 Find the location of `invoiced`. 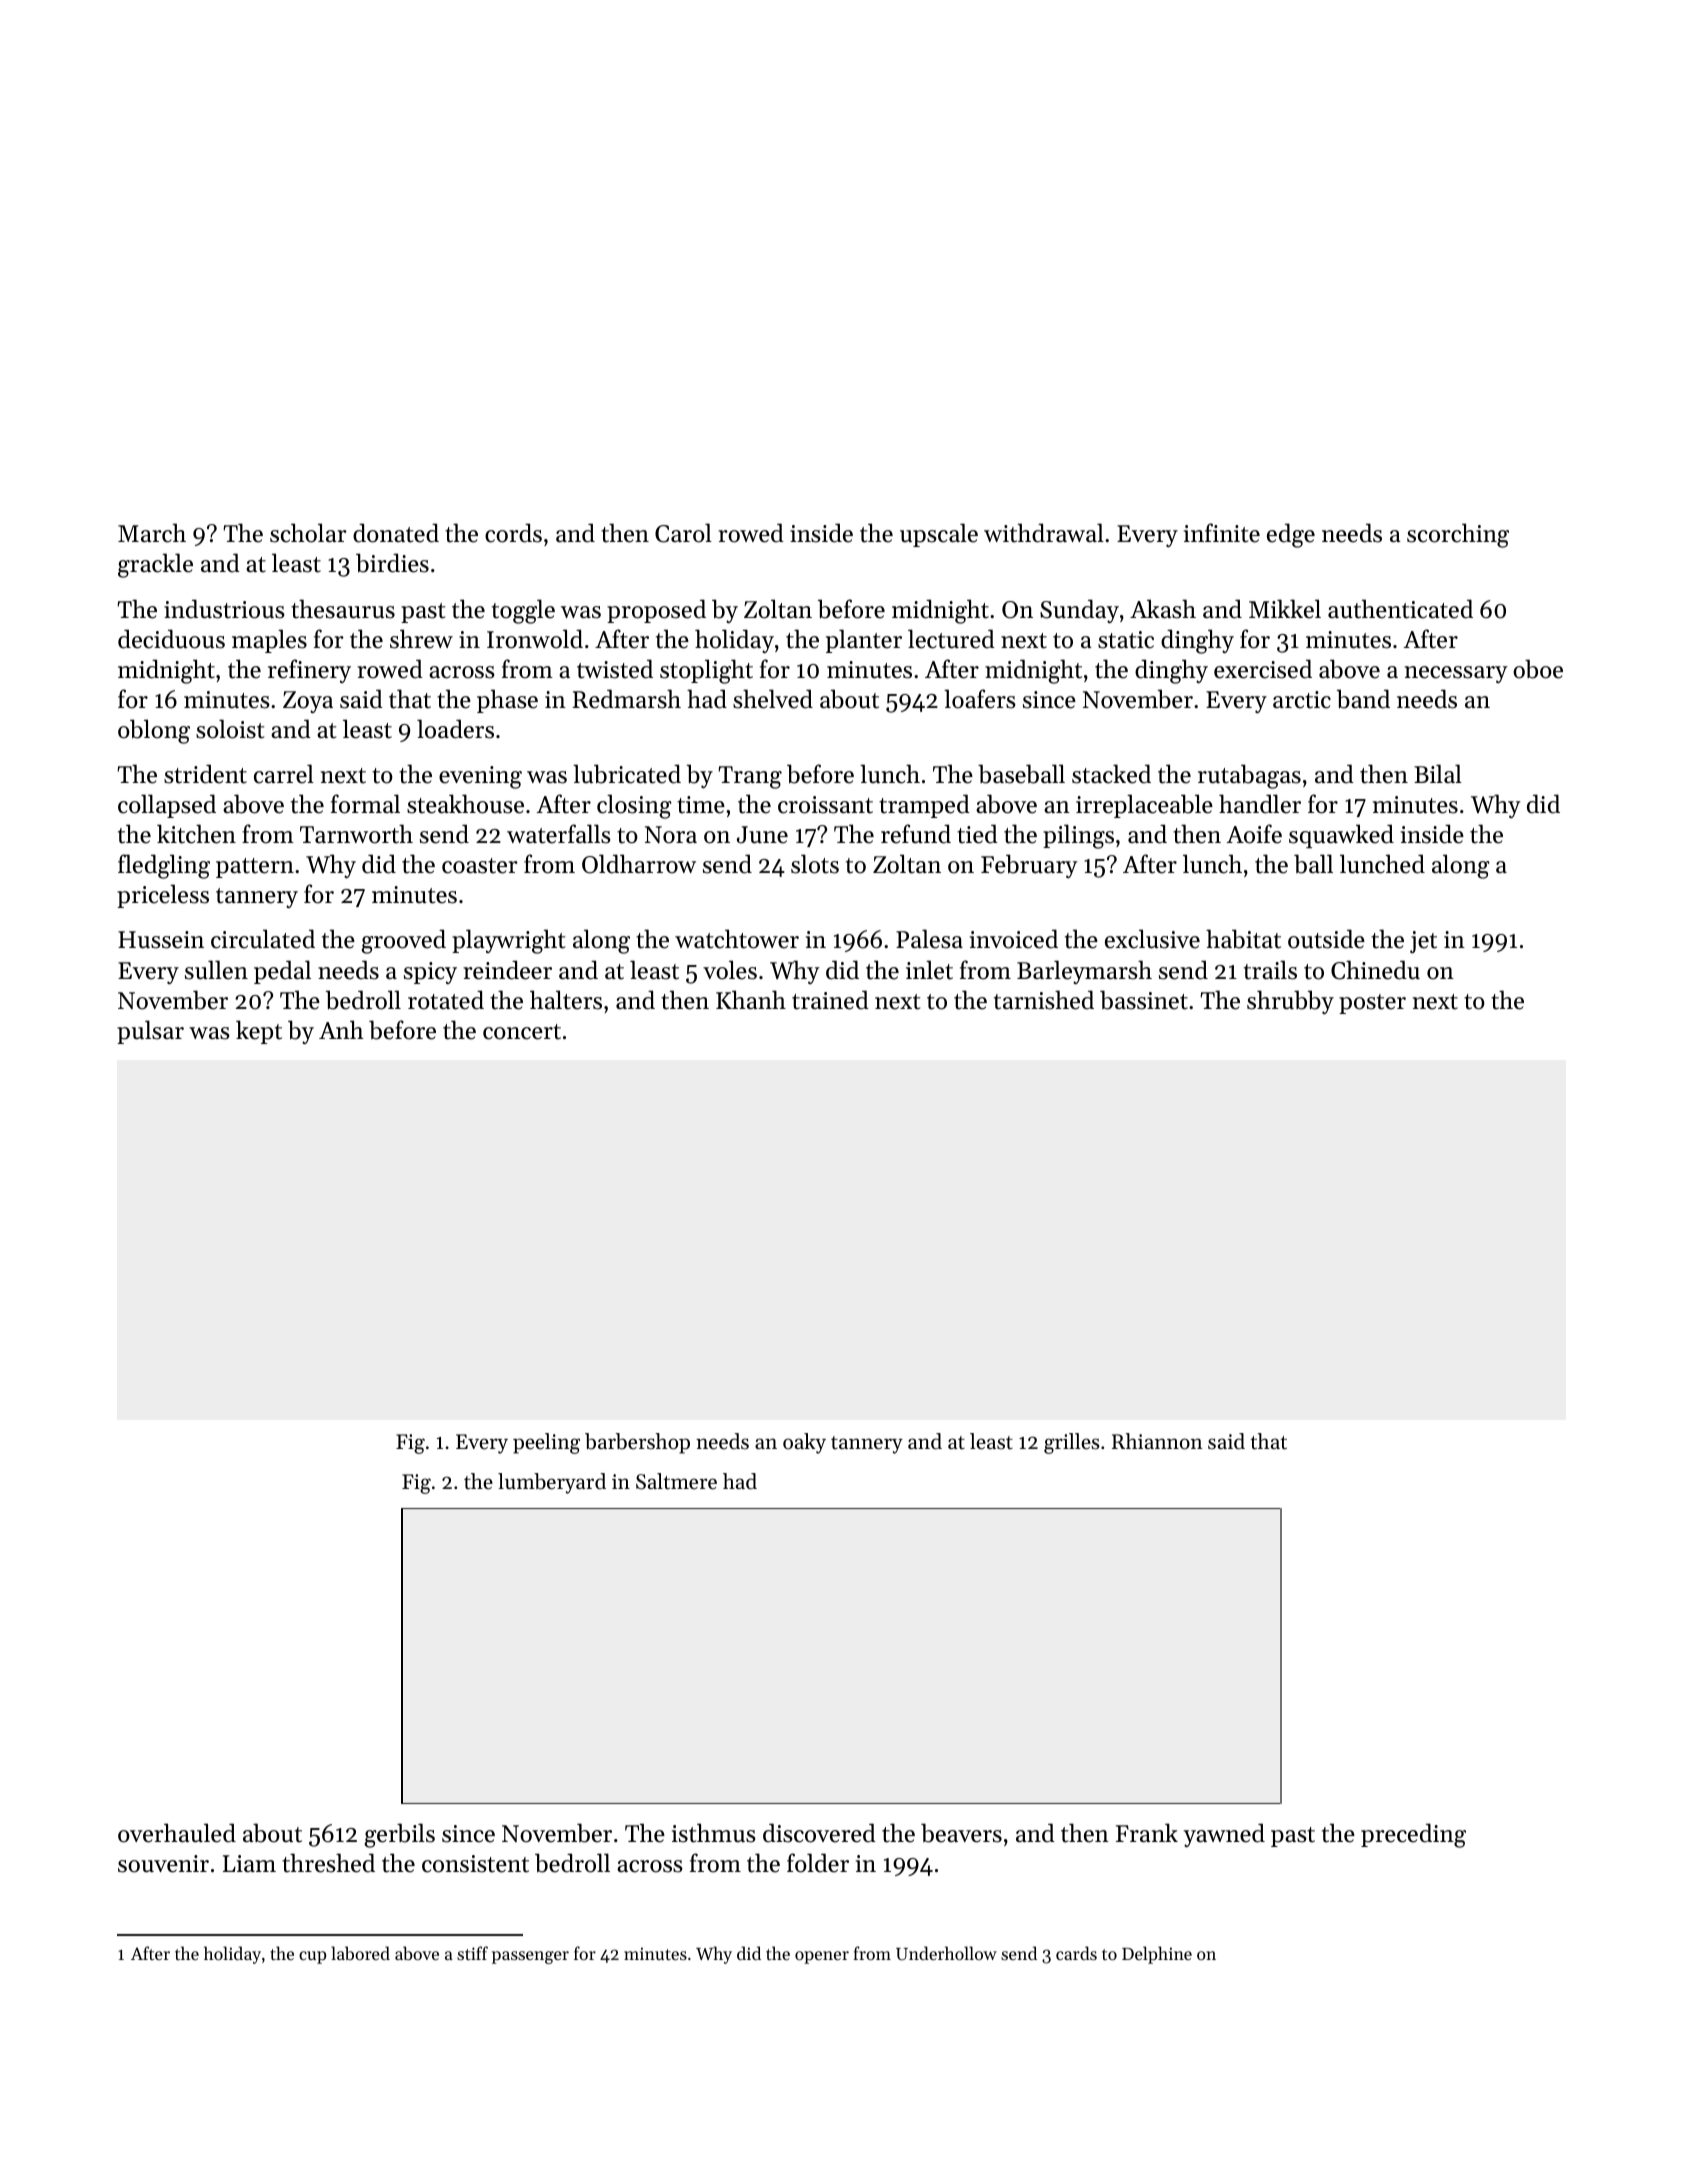

invoiced is located at coordinates (1014, 939).
